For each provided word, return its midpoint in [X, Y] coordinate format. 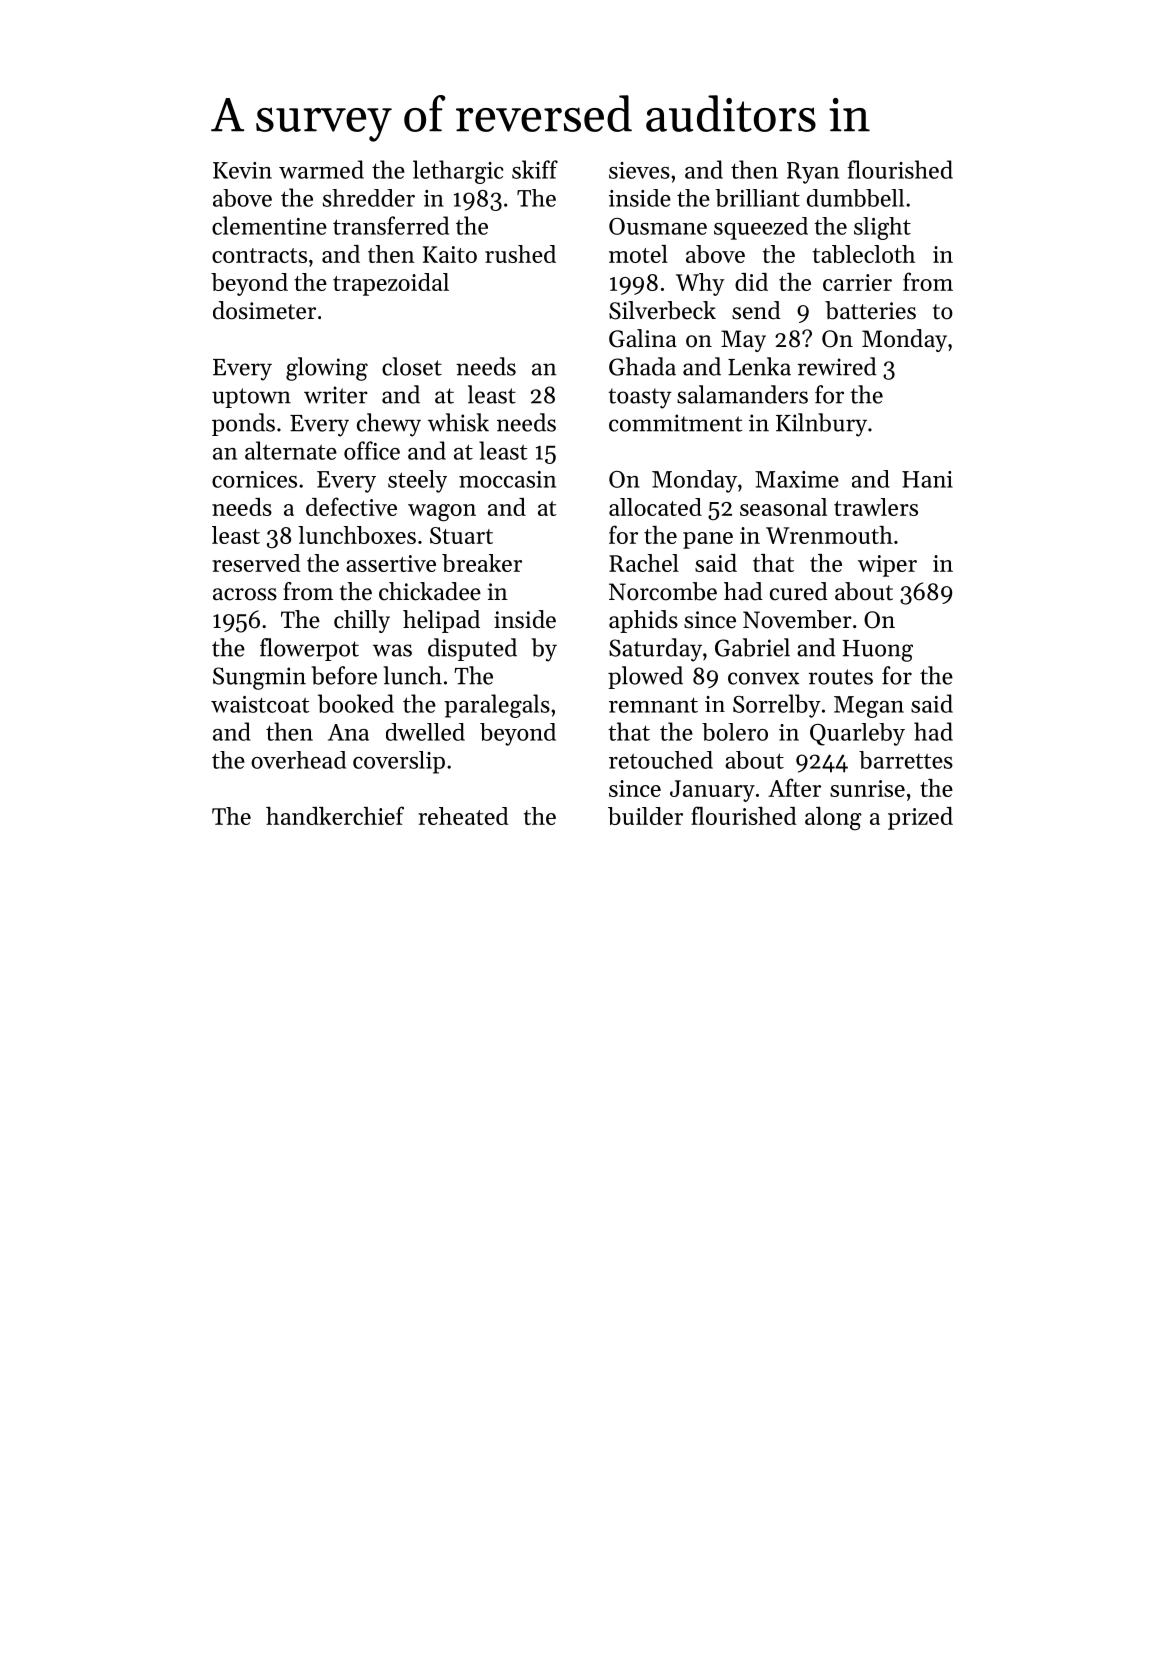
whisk [458, 422]
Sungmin [259, 678]
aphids [643, 621]
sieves [639, 170]
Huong [877, 651]
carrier [857, 282]
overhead [298, 760]
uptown [251, 398]
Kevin [242, 170]
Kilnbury [821, 425]
